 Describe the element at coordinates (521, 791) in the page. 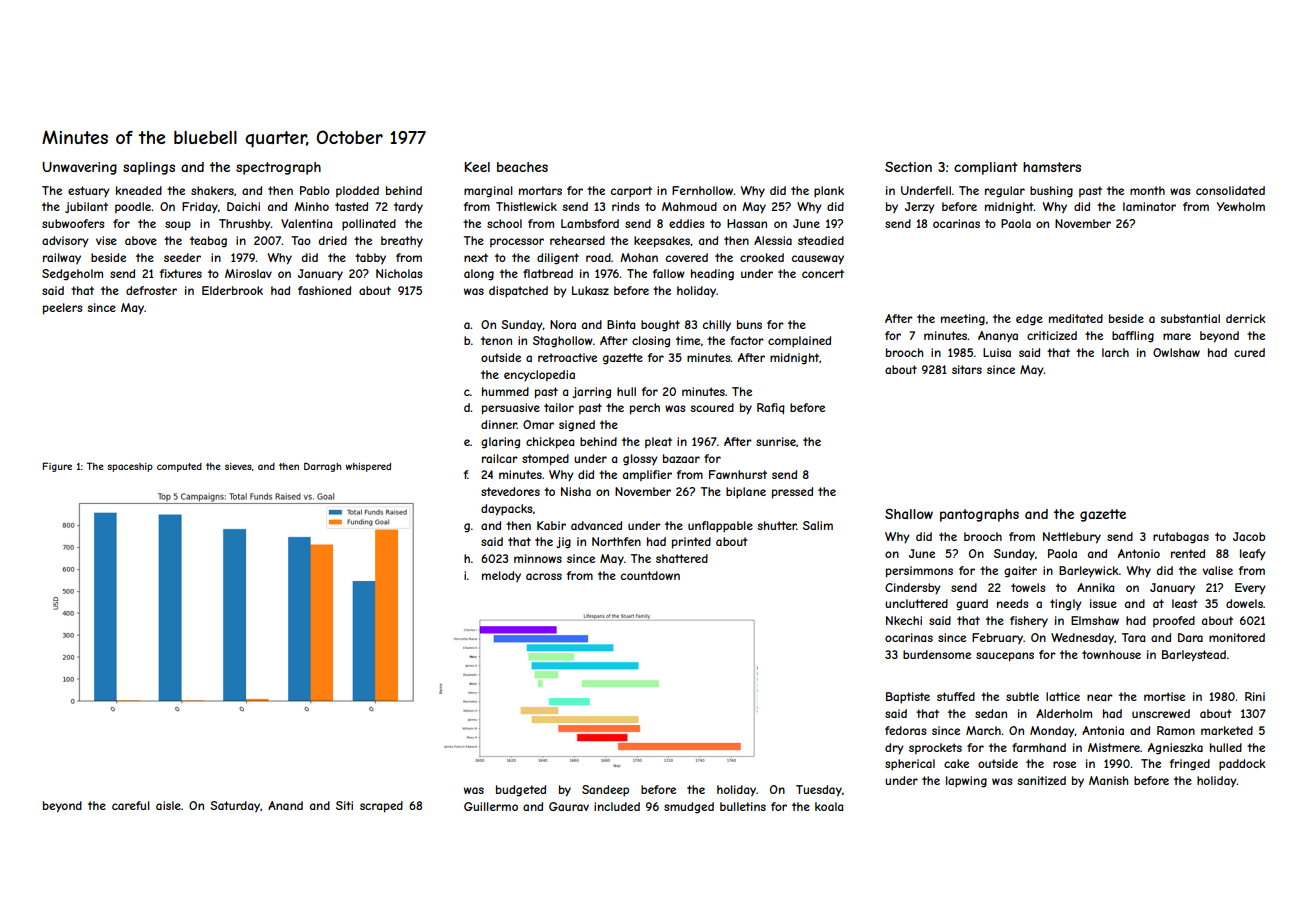

I see `budgeted` at that location.
